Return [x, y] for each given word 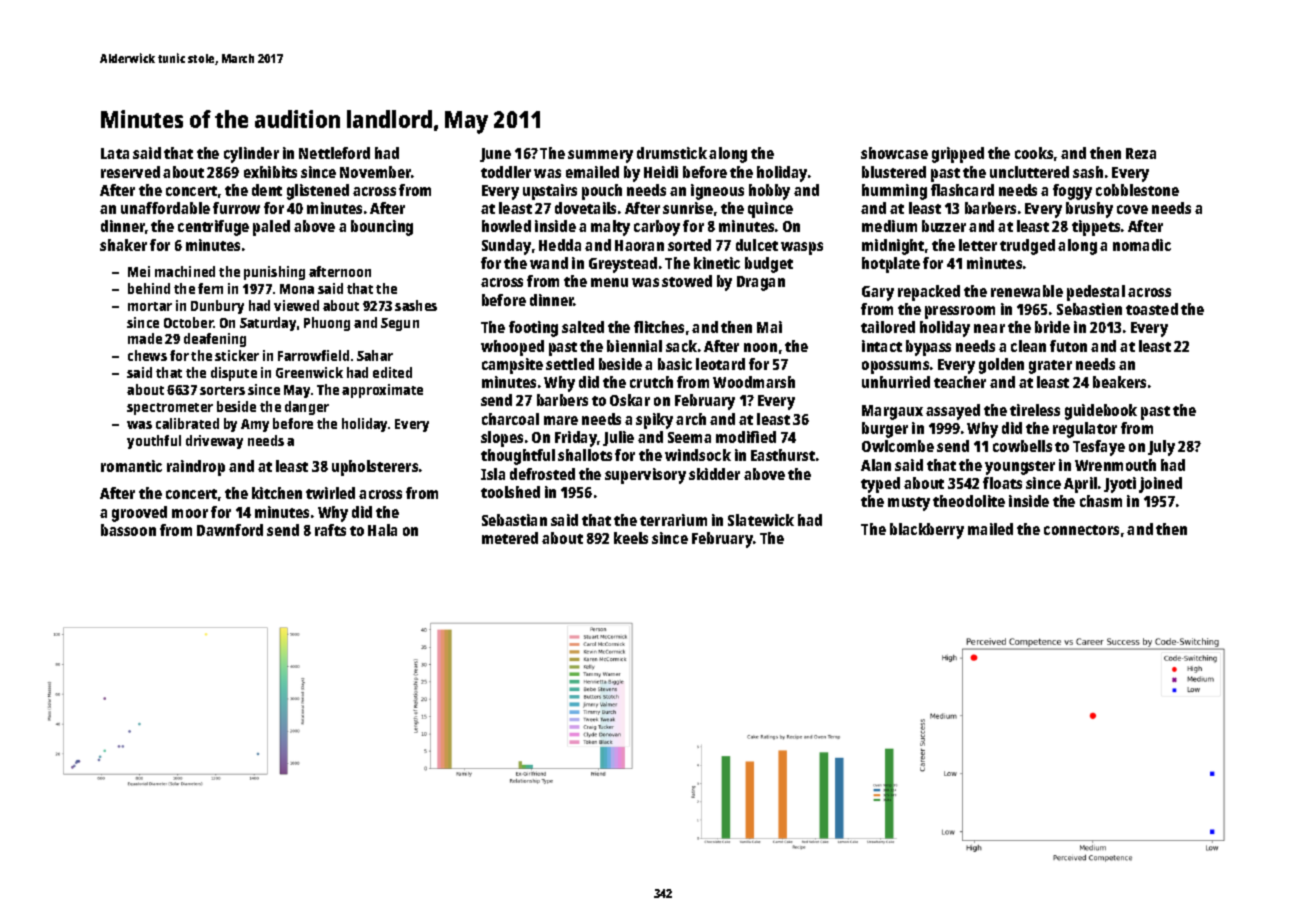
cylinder [251, 155]
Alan [876, 465]
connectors [1081, 530]
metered [510, 538]
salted [583, 327]
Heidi [661, 172]
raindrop [196, 468]
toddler [506, 172]
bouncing [382, 228]
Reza [1141, 153]
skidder [714, 474]
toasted [1152, 309]
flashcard [962, 190]
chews [147, 355]
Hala [382, 530]
